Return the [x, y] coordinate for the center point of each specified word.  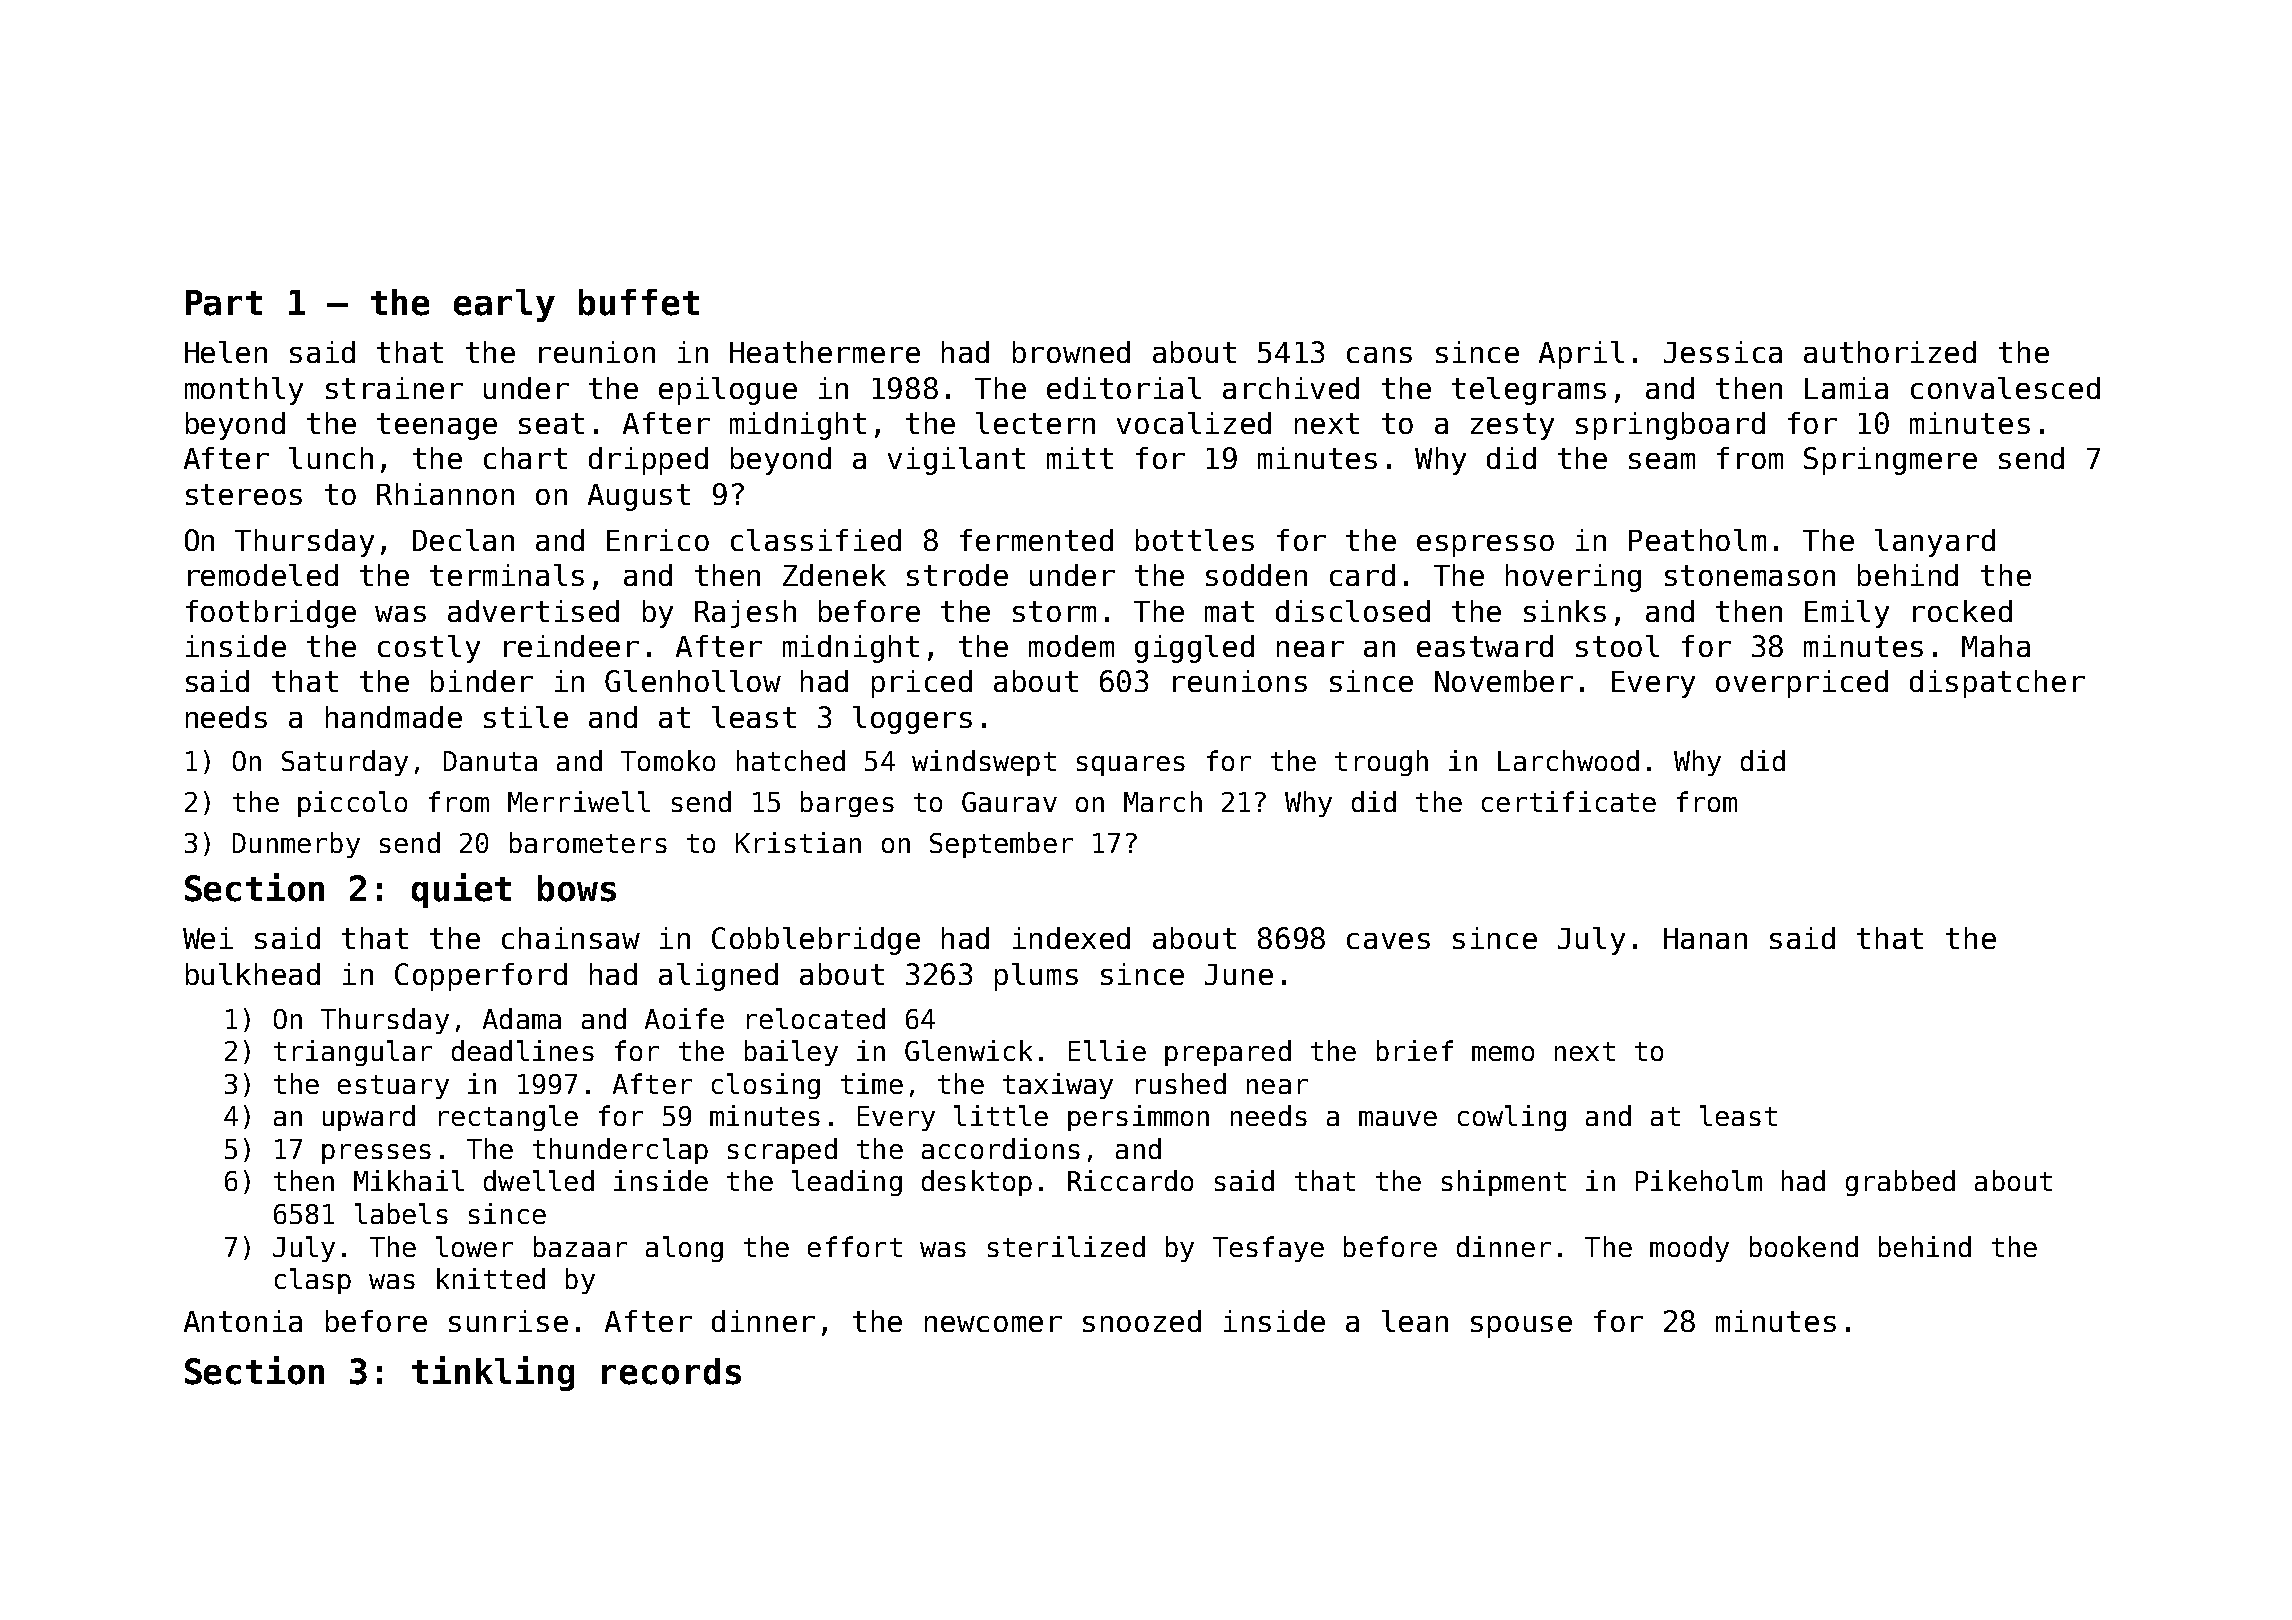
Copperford [481, 977]
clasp [313, 1281]
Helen [226, 352]
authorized [1890, 352]
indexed [1071, 938]
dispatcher [1997, 684]
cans [1379, 355]
